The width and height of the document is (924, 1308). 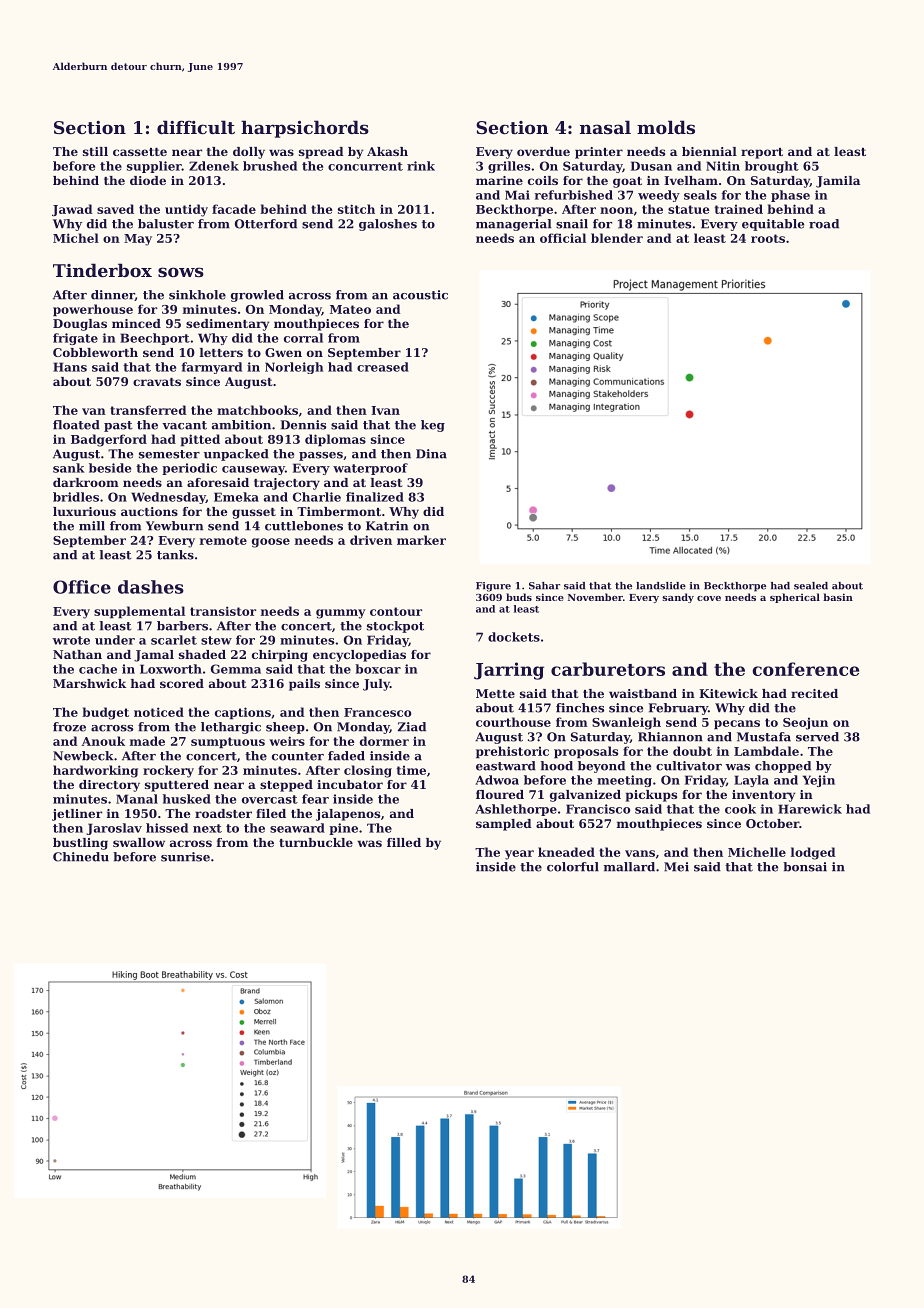 What do you see at coordinates (512, 752) in the document?
I see `prehistoric` at bounding box center [512, 752].
